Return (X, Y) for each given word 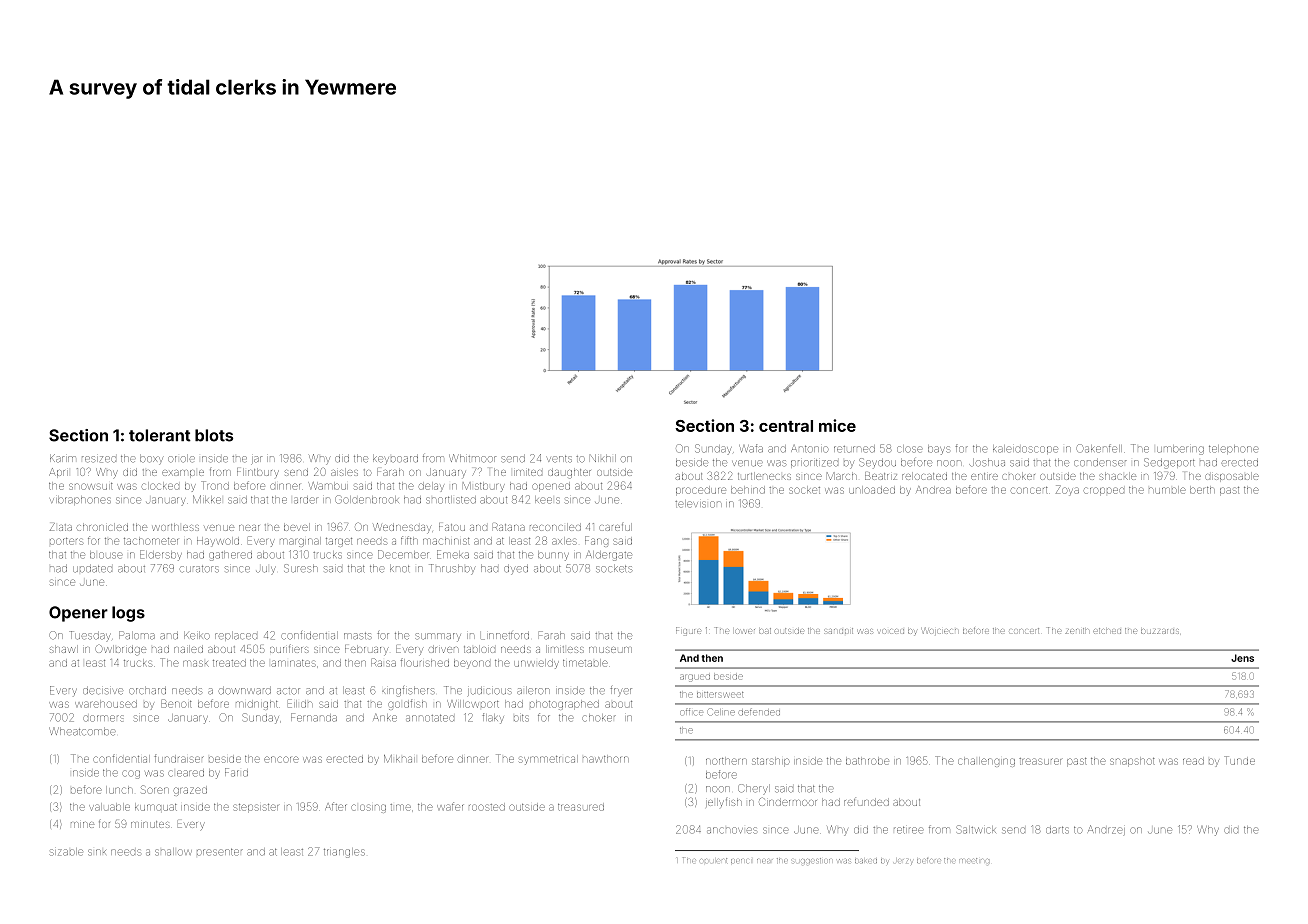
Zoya (1067, 490)
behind (748, 490)
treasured (581, 807)
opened (551, 487)
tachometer (151, 541)
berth (1202, 490)
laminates (293, 663)
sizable (66, 852)
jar (256, 460)
